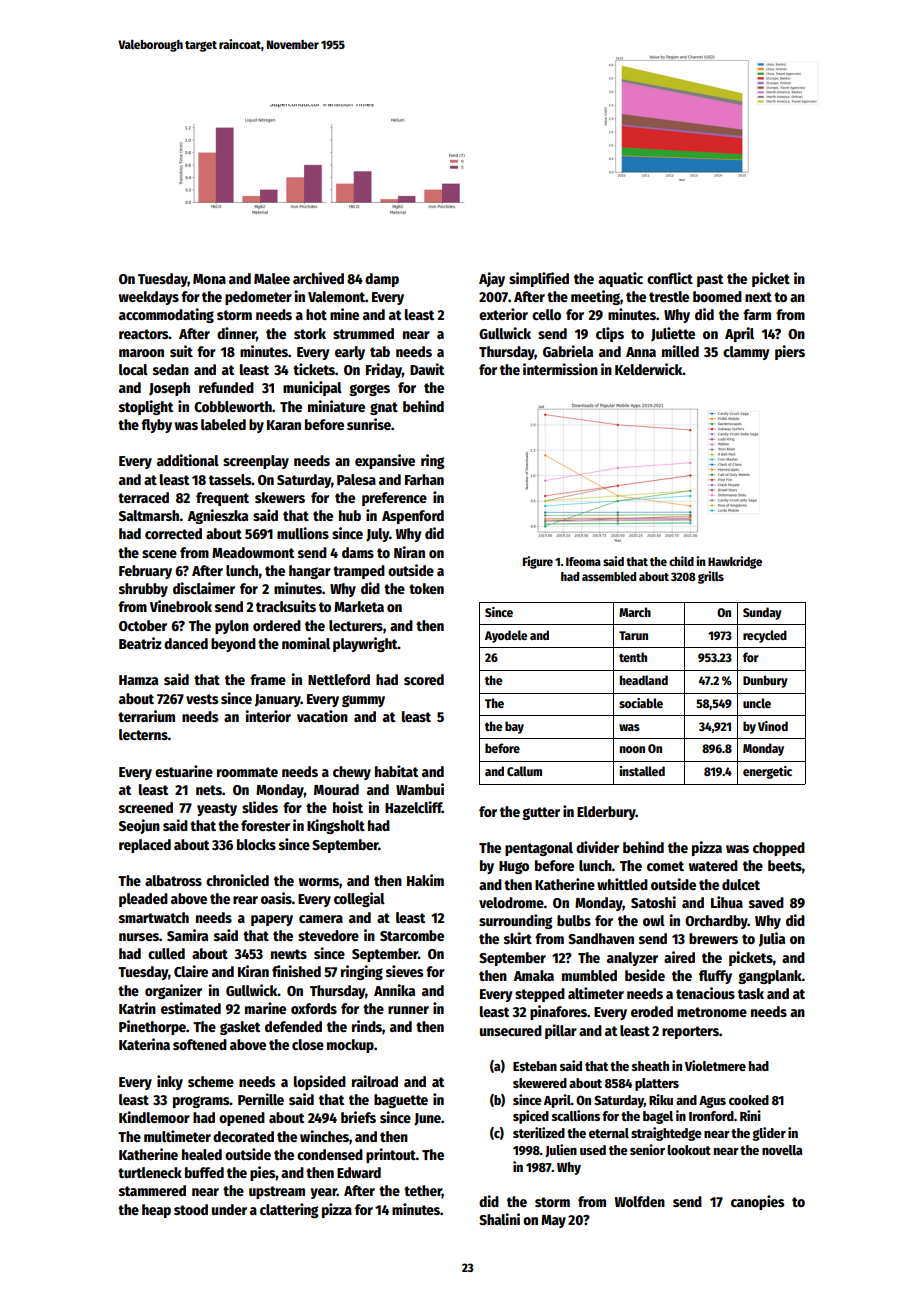 This screenshot has height=1308, width=924. What do you see at coordinates (715, 1065) in the screenshot?
I see `Violetmere` at bounding box center [715, 1065].
